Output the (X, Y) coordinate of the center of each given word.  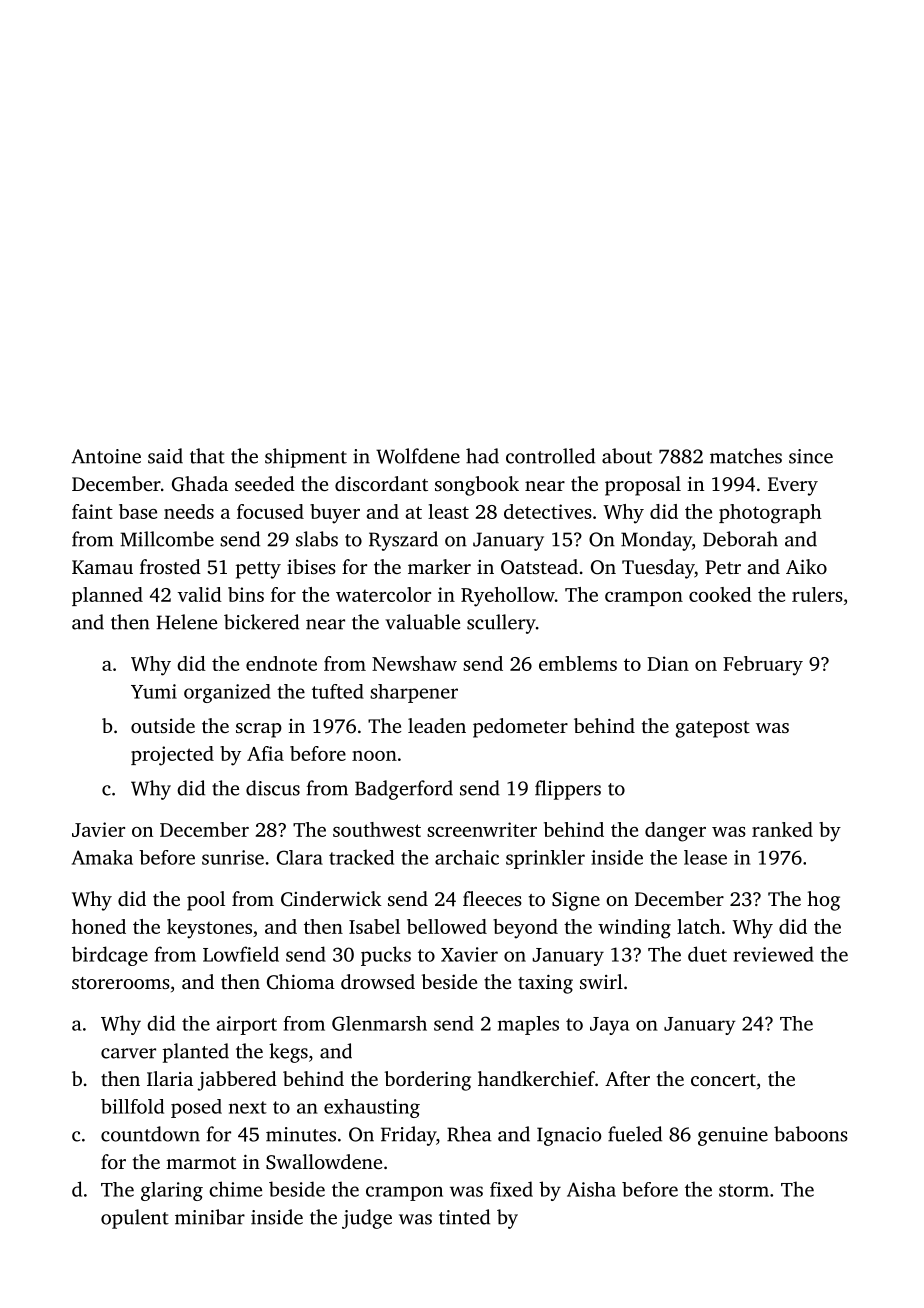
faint (92, 511)
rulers (817, 594)
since (811, 456)
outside (163, 725)
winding (634, 929)
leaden (437, 725)
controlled (550, 456)
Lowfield (241, 954)
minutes (301, 1134)
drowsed (378, 981)
